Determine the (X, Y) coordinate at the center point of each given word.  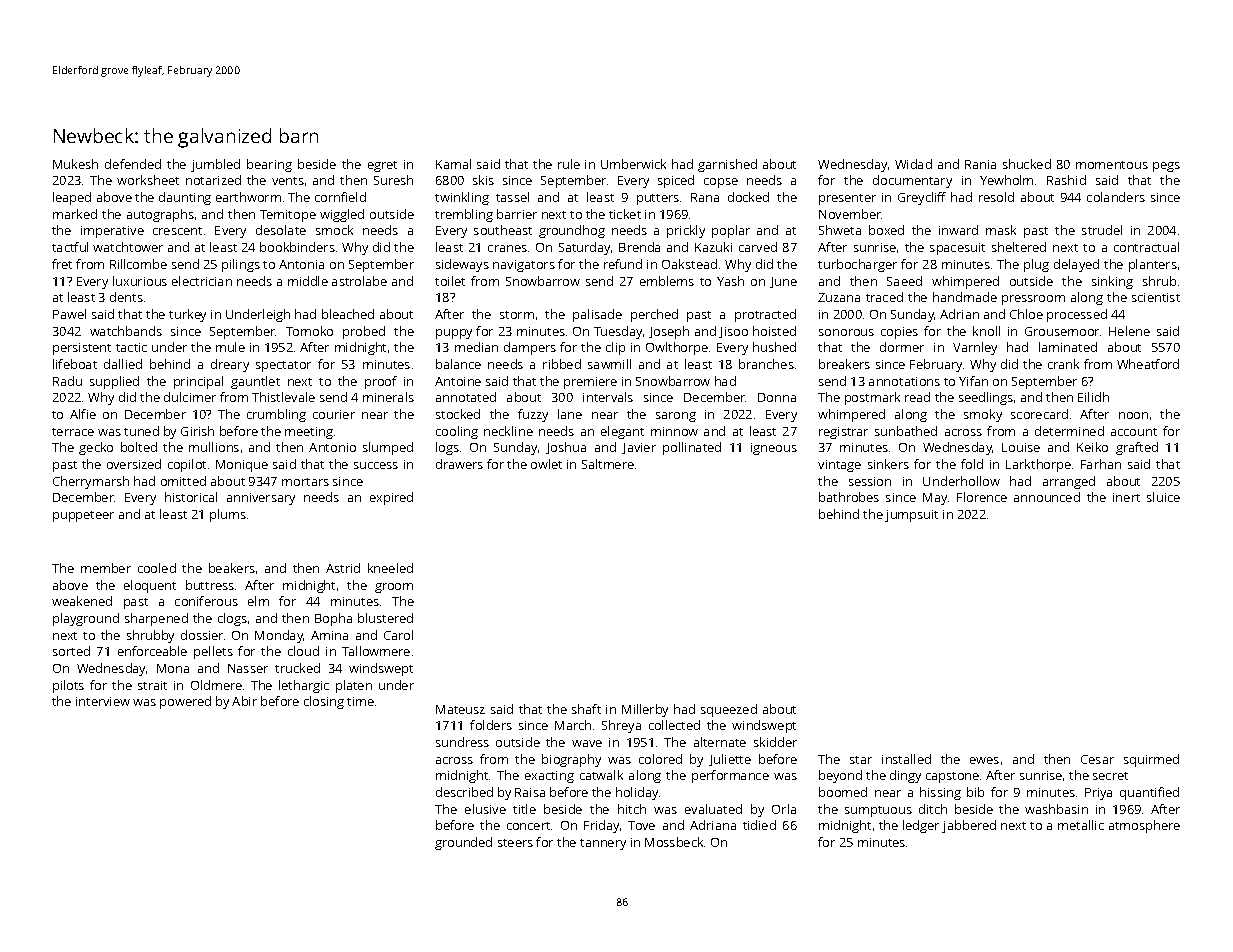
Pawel (69, 314)
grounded (463, 843)
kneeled (390, 568)
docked (748, 197)
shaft (586, 709)
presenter (847, 199)
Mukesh (75, 164)
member (106, 568)
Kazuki (713, 247)
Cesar (1097, 759)
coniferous (206, 601)
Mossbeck (674, 842)
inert (1126, 497)
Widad (913, 164)
